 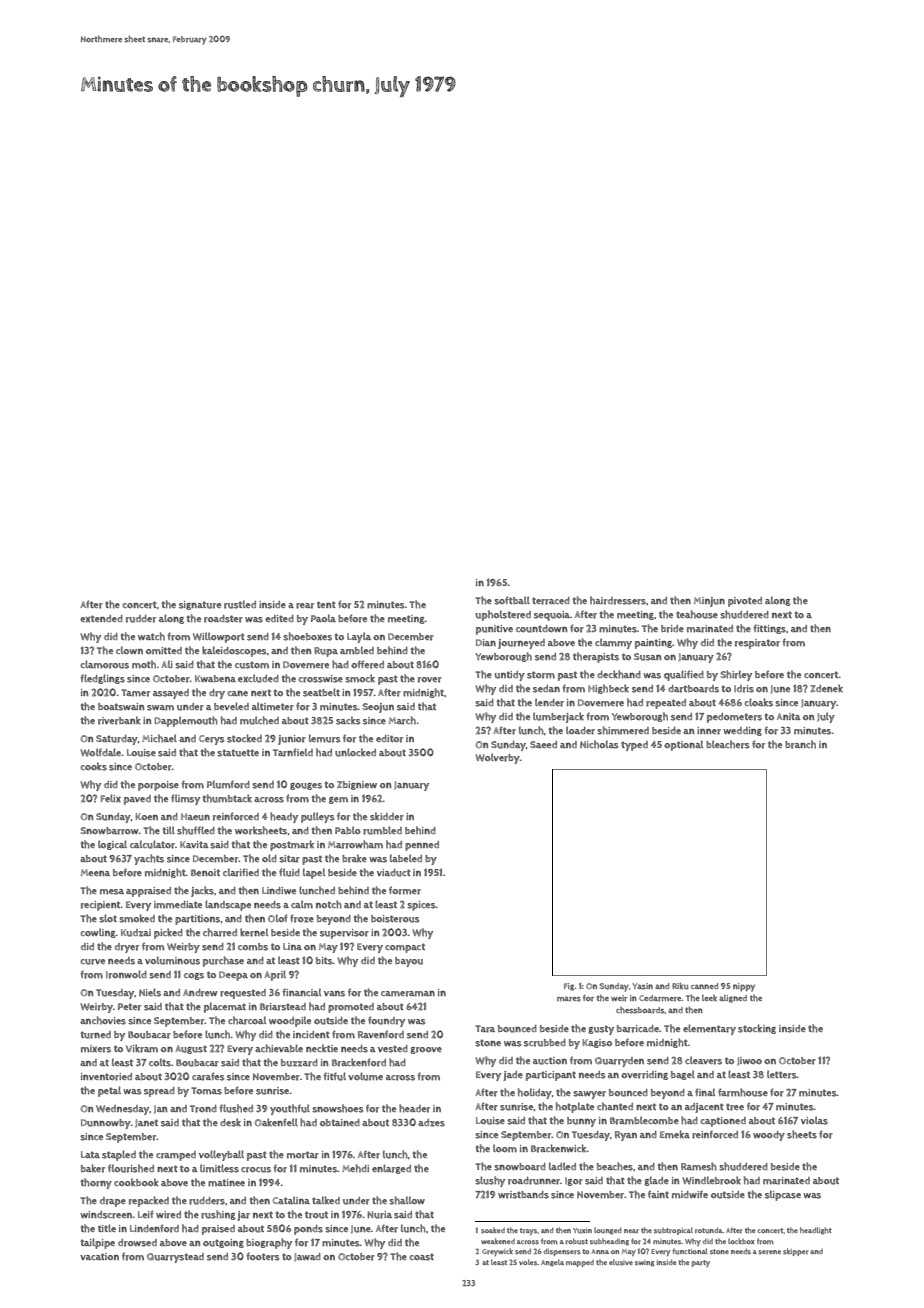 What do you see at coordinates (355, 1168) in the document?
I see `Mehdi` at bounding box center [355, 1168].
